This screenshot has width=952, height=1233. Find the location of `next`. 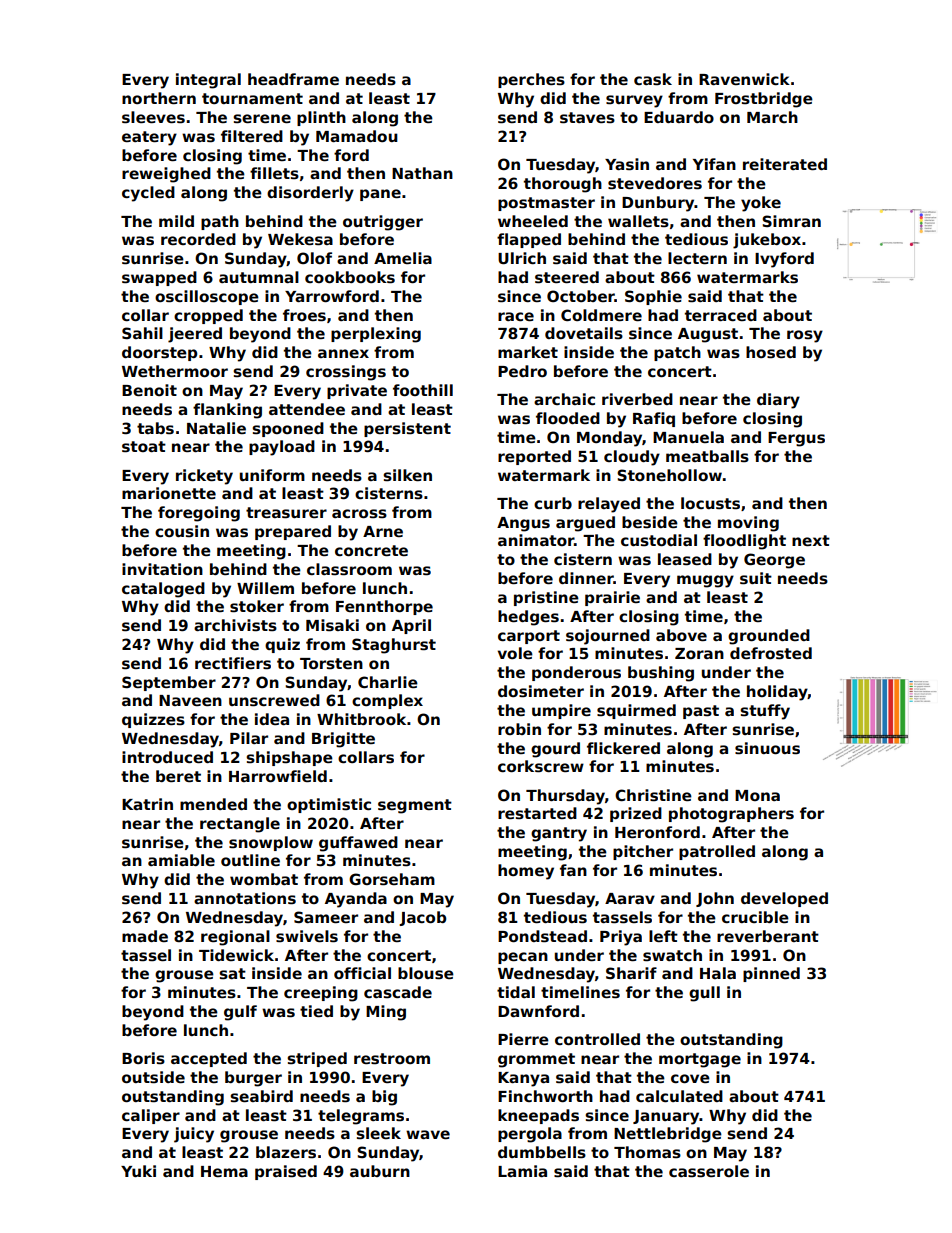

next is located at coordinates (811, 540).
